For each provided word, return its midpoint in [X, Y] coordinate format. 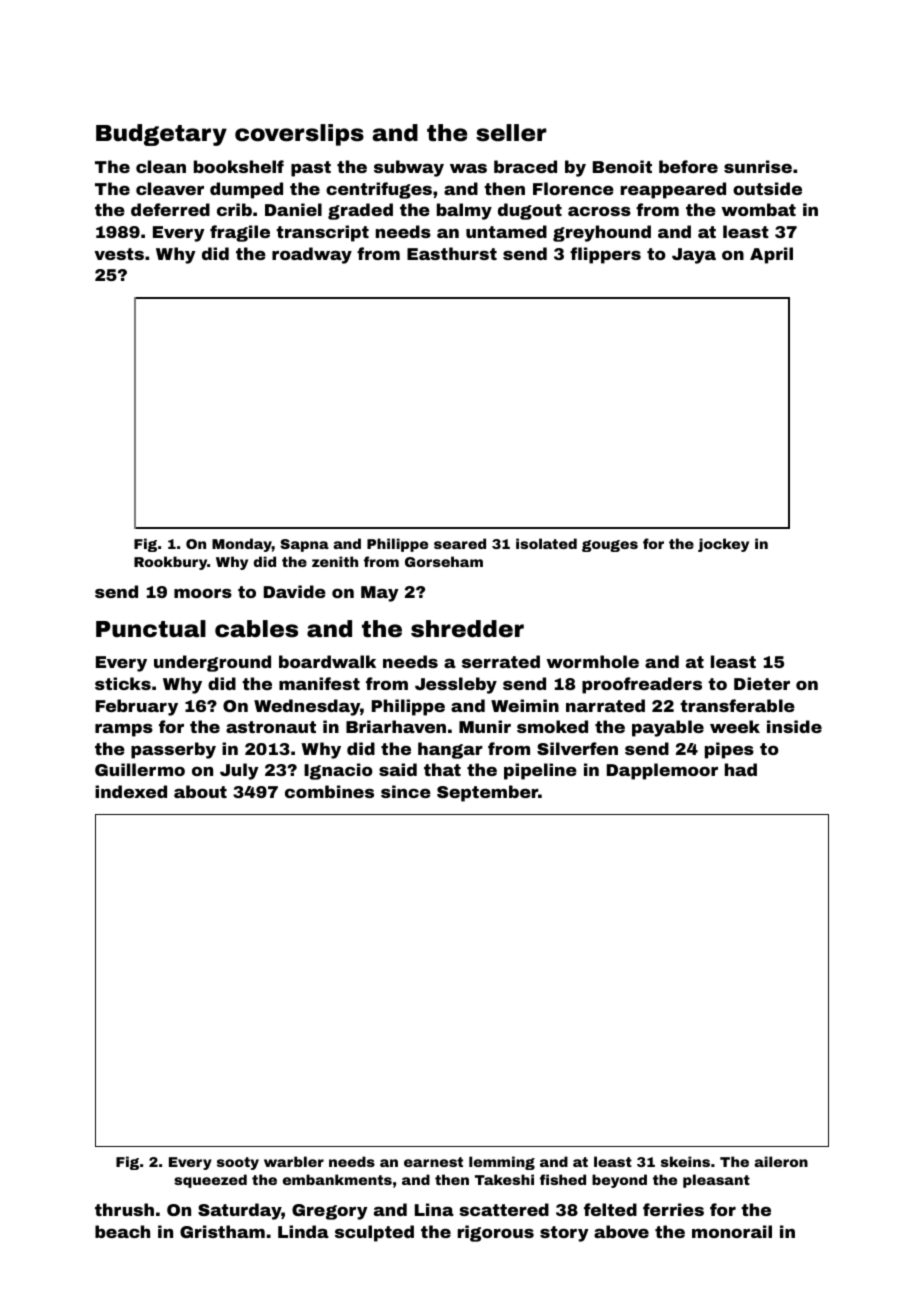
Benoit [622, 166]
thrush [124, 1209]
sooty [238, 1163]
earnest [433, 1162]
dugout [530, 211]
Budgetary [161, 135]
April [771, 255]
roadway [312, 255]
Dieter [762, 683]
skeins [685, 1161]
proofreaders [642, 685]
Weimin [525, 705]
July [239, 771]
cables [256, 629]
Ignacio [338, 771]
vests [119, 254]
